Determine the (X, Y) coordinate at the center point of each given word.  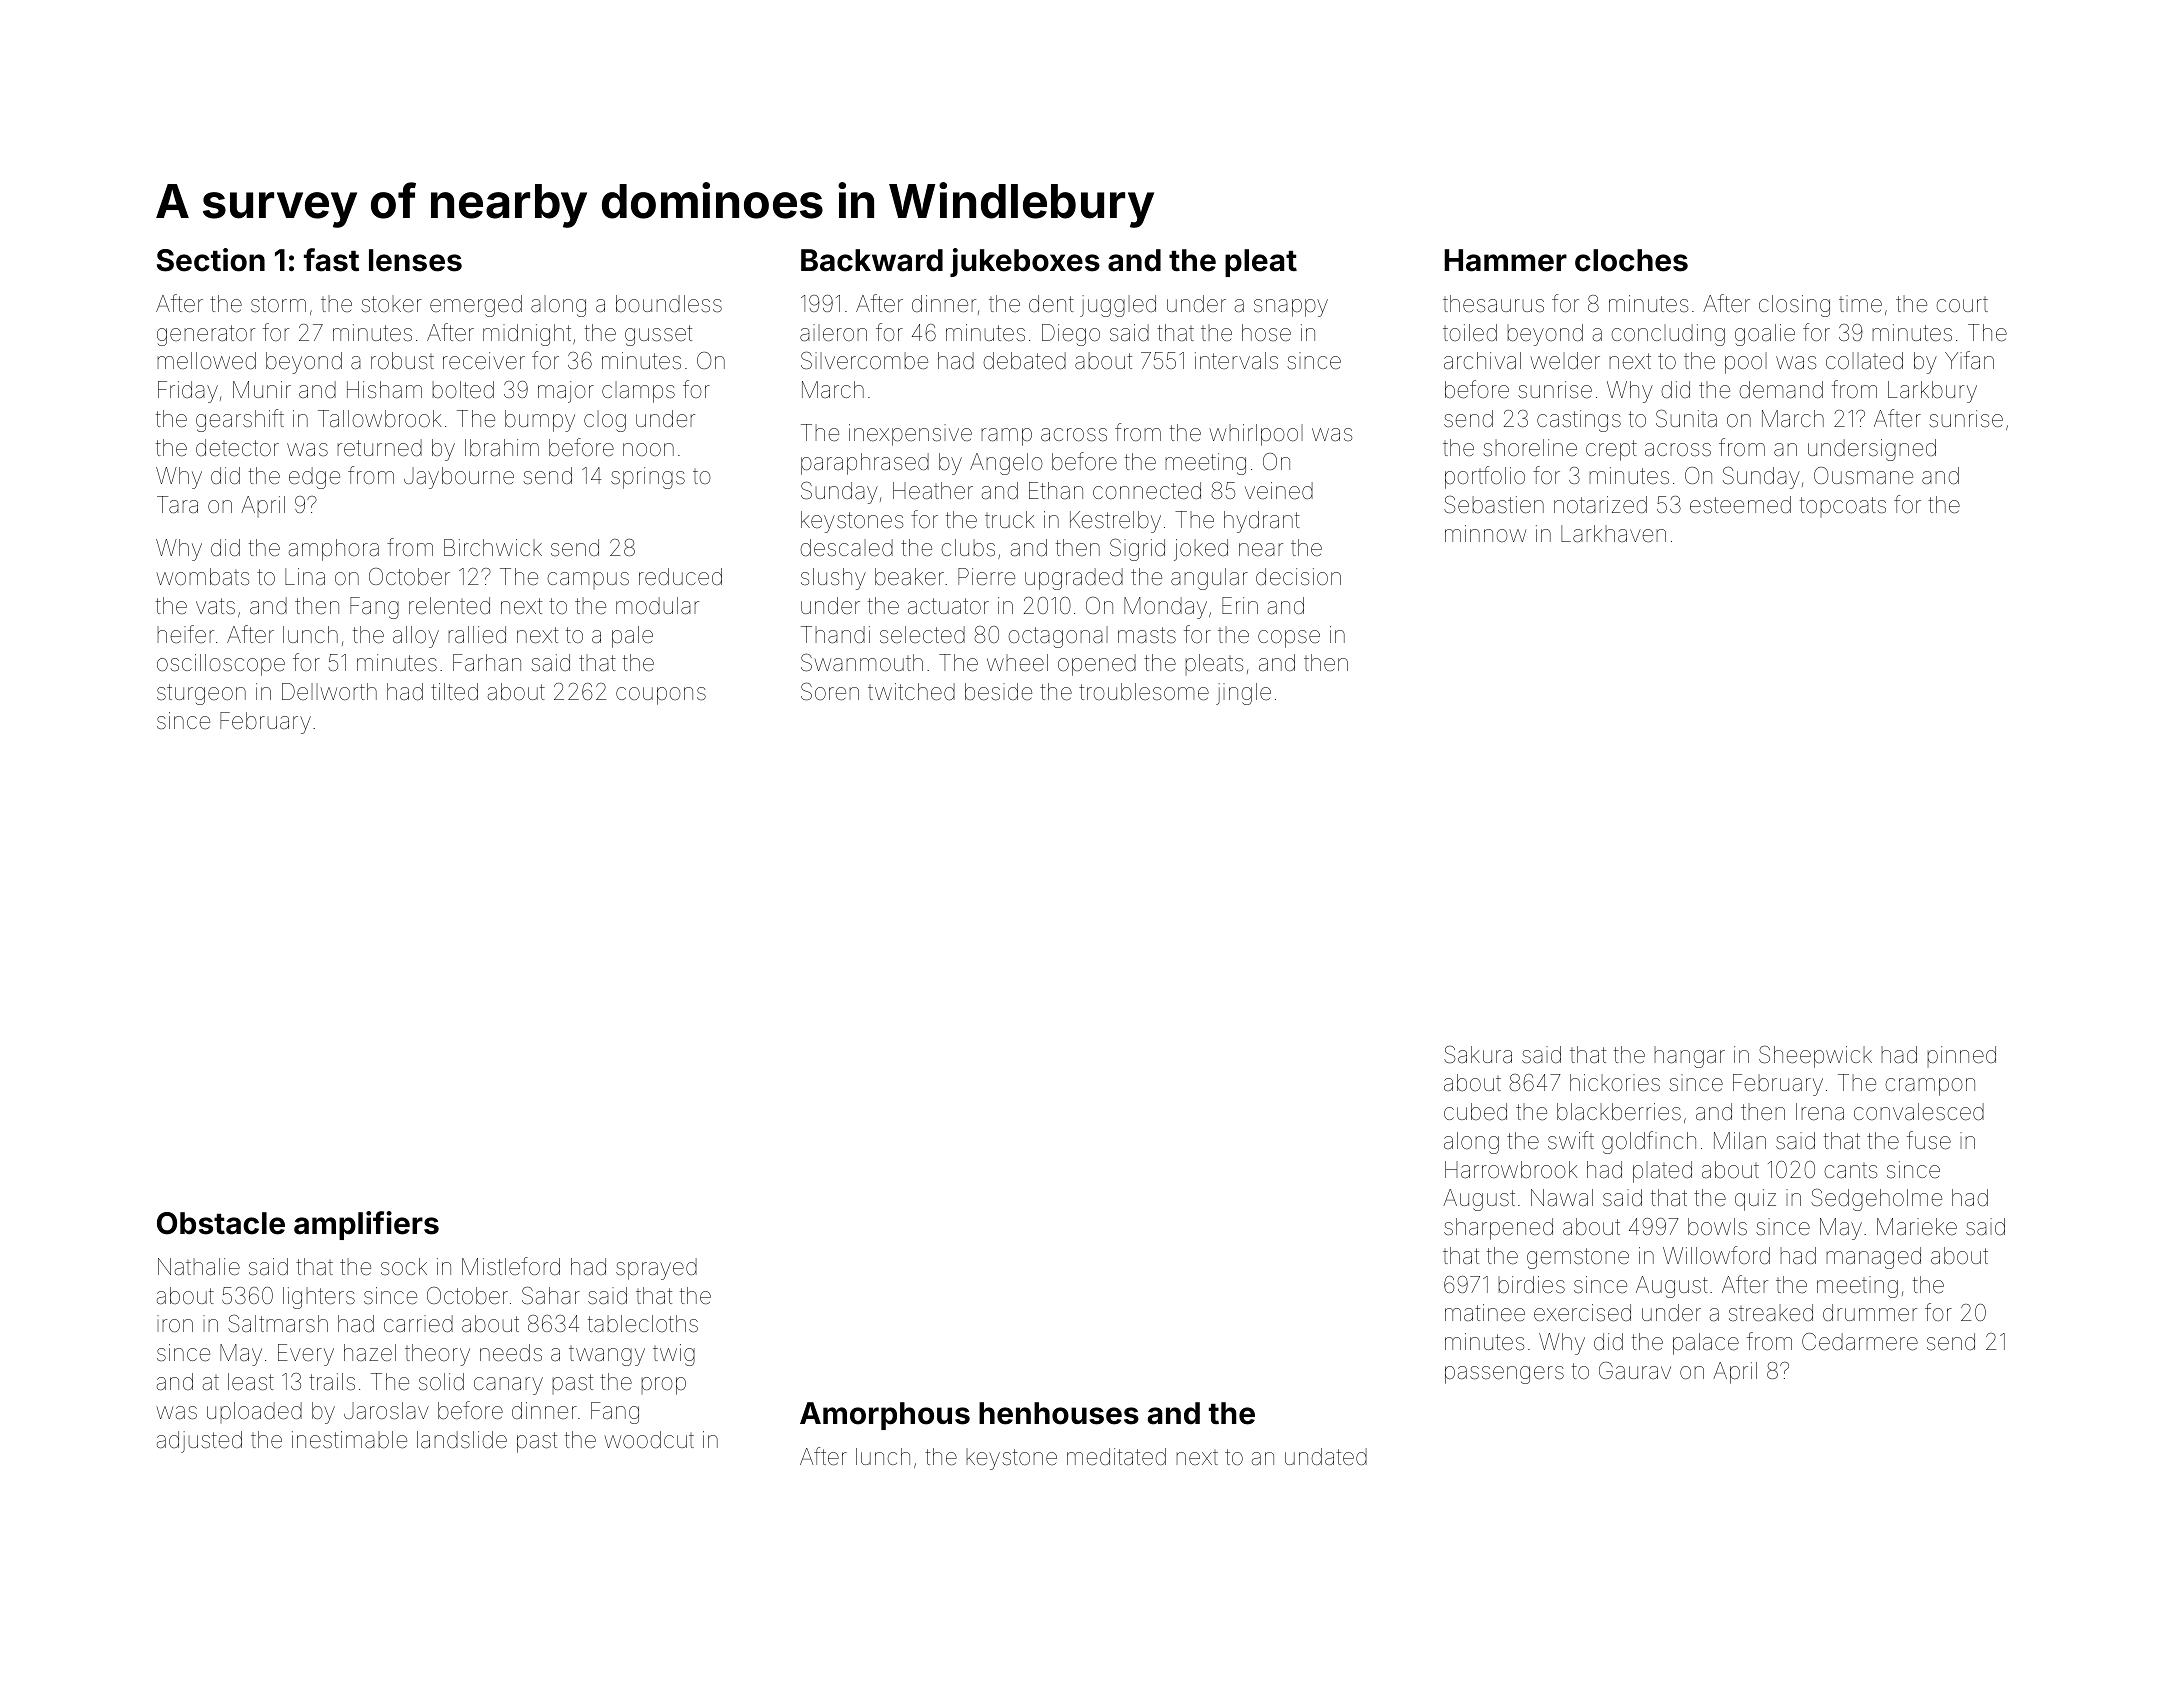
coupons (661, 696)
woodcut (649, 1440)
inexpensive (910, 435)
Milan (1740, 1141)
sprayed (656, 1269)
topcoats (1843, 507)
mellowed (206, 361)
